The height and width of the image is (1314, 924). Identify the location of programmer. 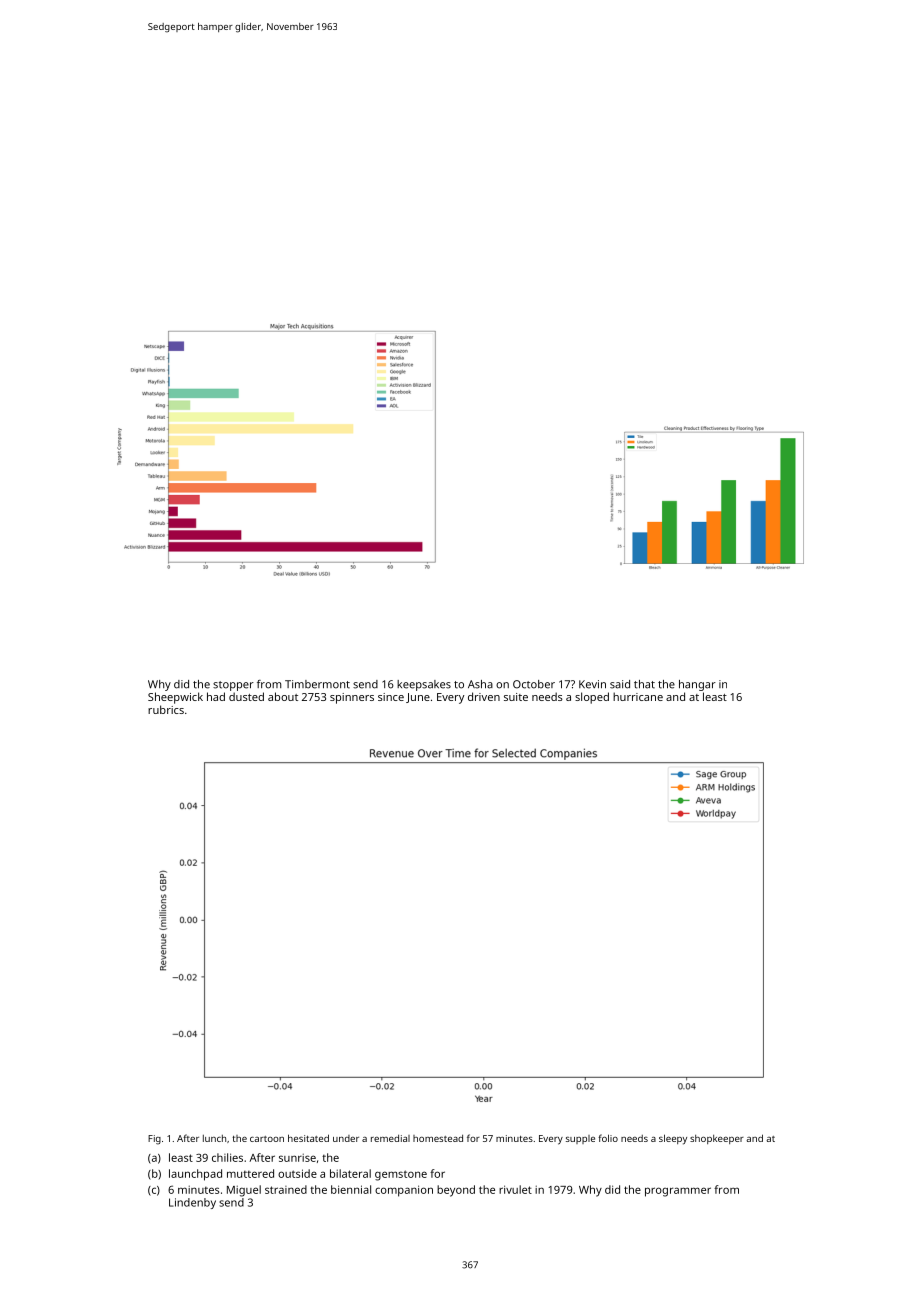
(678, 1192).
